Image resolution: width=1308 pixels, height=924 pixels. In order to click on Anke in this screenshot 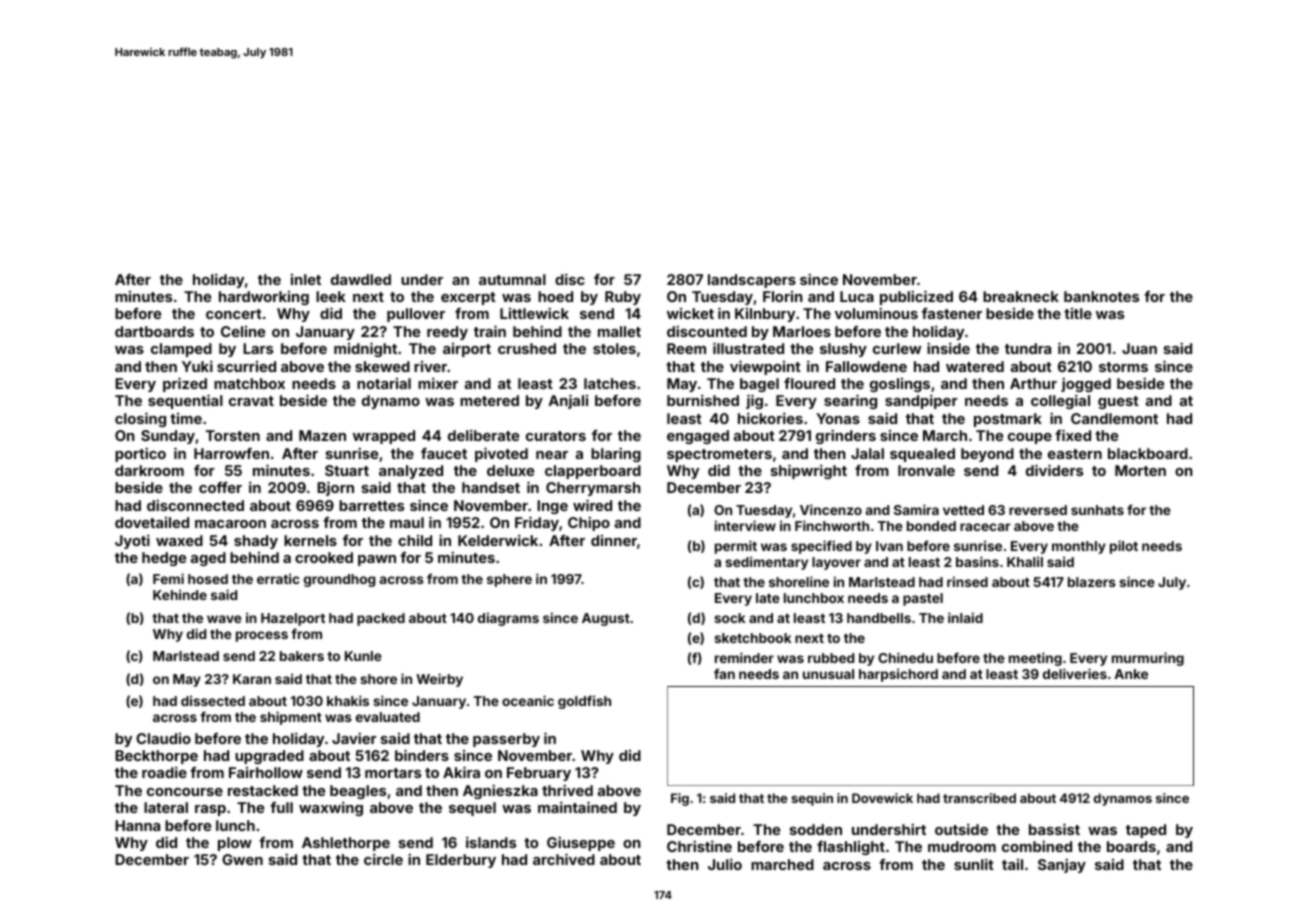, I will do `click(1131, 674)`.
